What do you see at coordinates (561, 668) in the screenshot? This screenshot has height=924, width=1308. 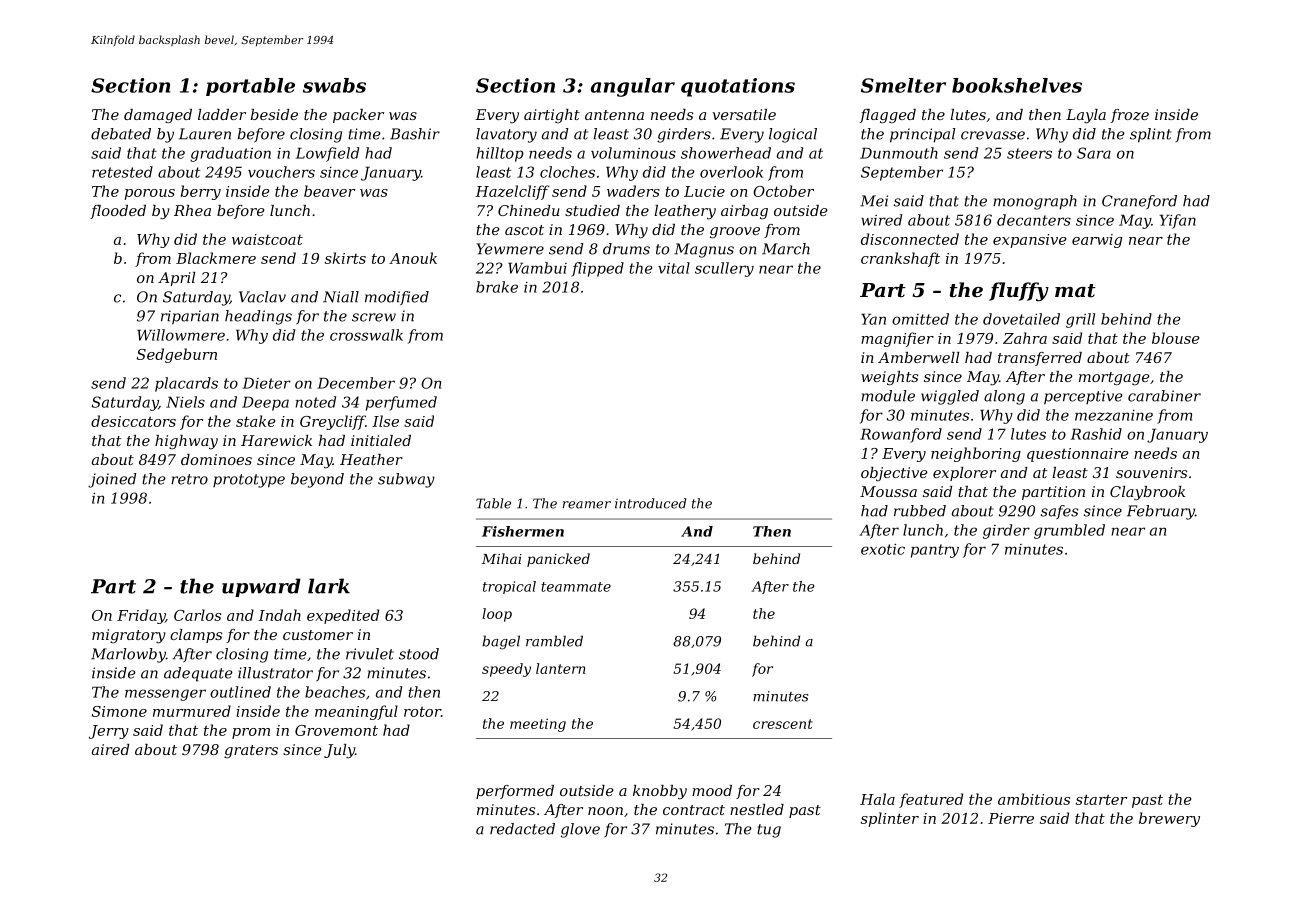 I see `lantern` at bounding box center [561, 668].
